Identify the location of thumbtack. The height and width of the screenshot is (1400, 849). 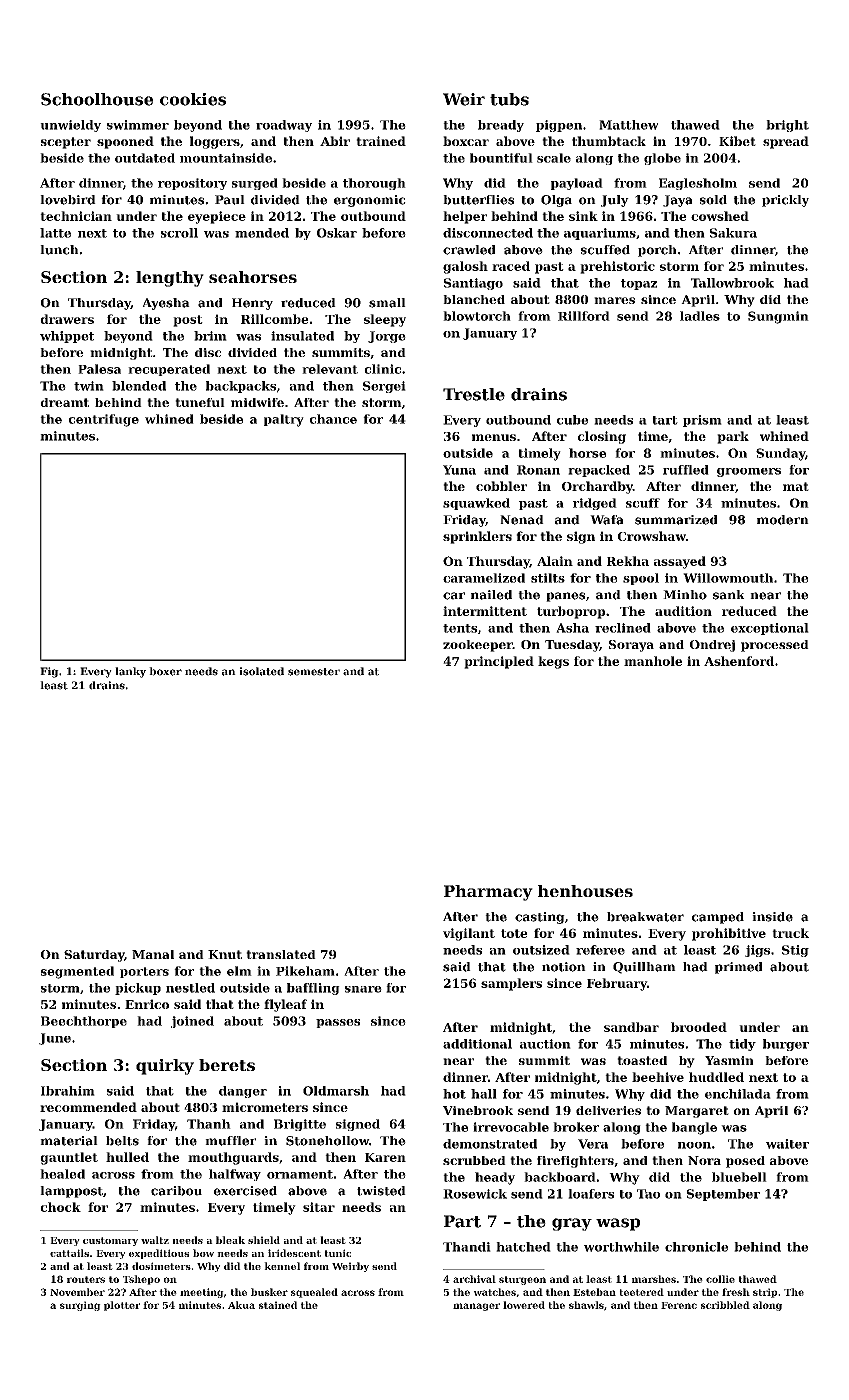
(609, 141).
